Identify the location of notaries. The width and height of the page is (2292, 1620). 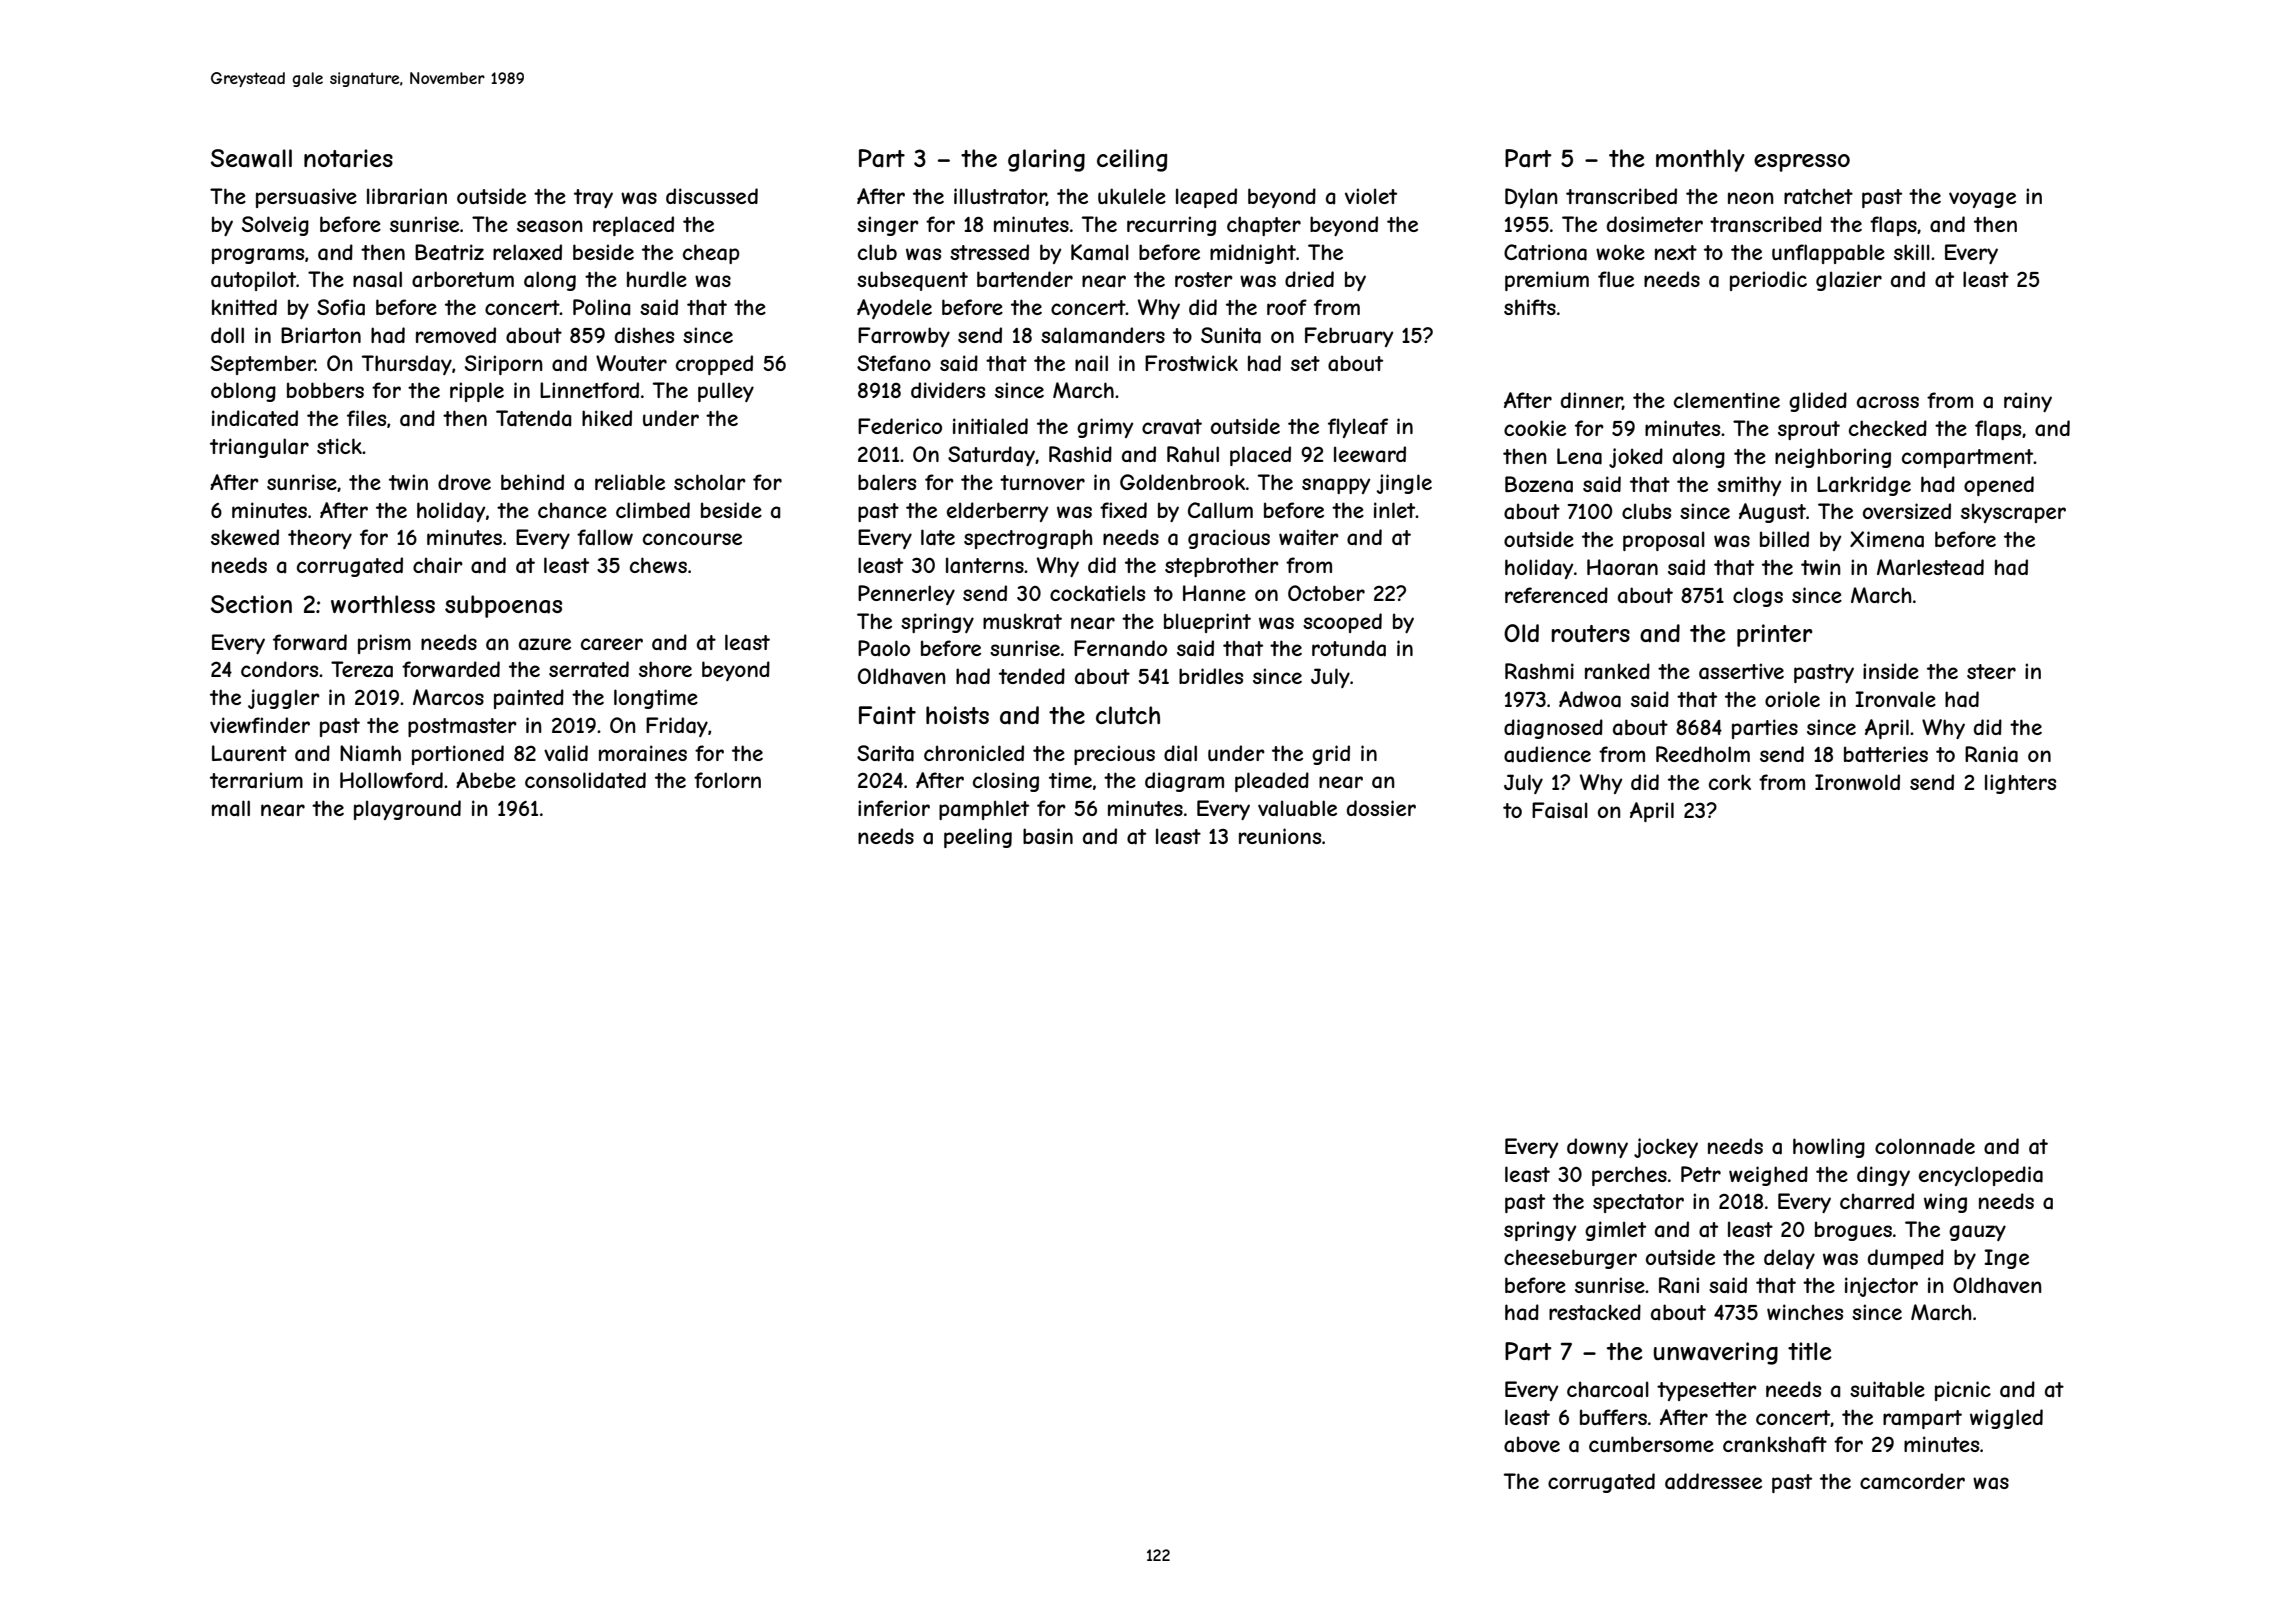
(348, 158).
